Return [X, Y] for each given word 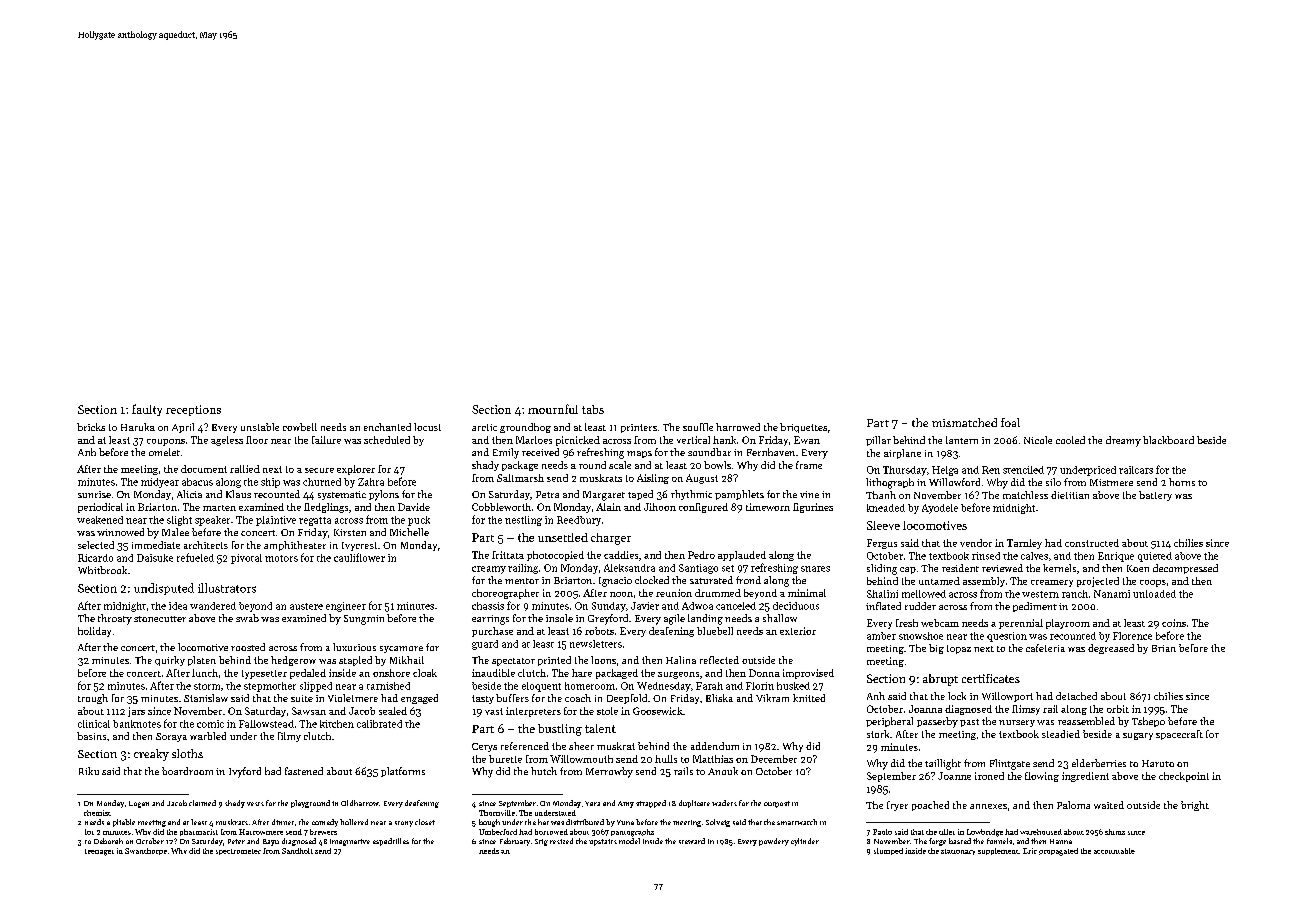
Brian [1164, 648]
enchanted [387, 427]
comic [210, 724]
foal [1010, 422]
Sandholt [297, 851]
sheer [581, 746]
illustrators [227, 588]
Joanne [954, 776]
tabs [593, 409]
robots [599, 631]
